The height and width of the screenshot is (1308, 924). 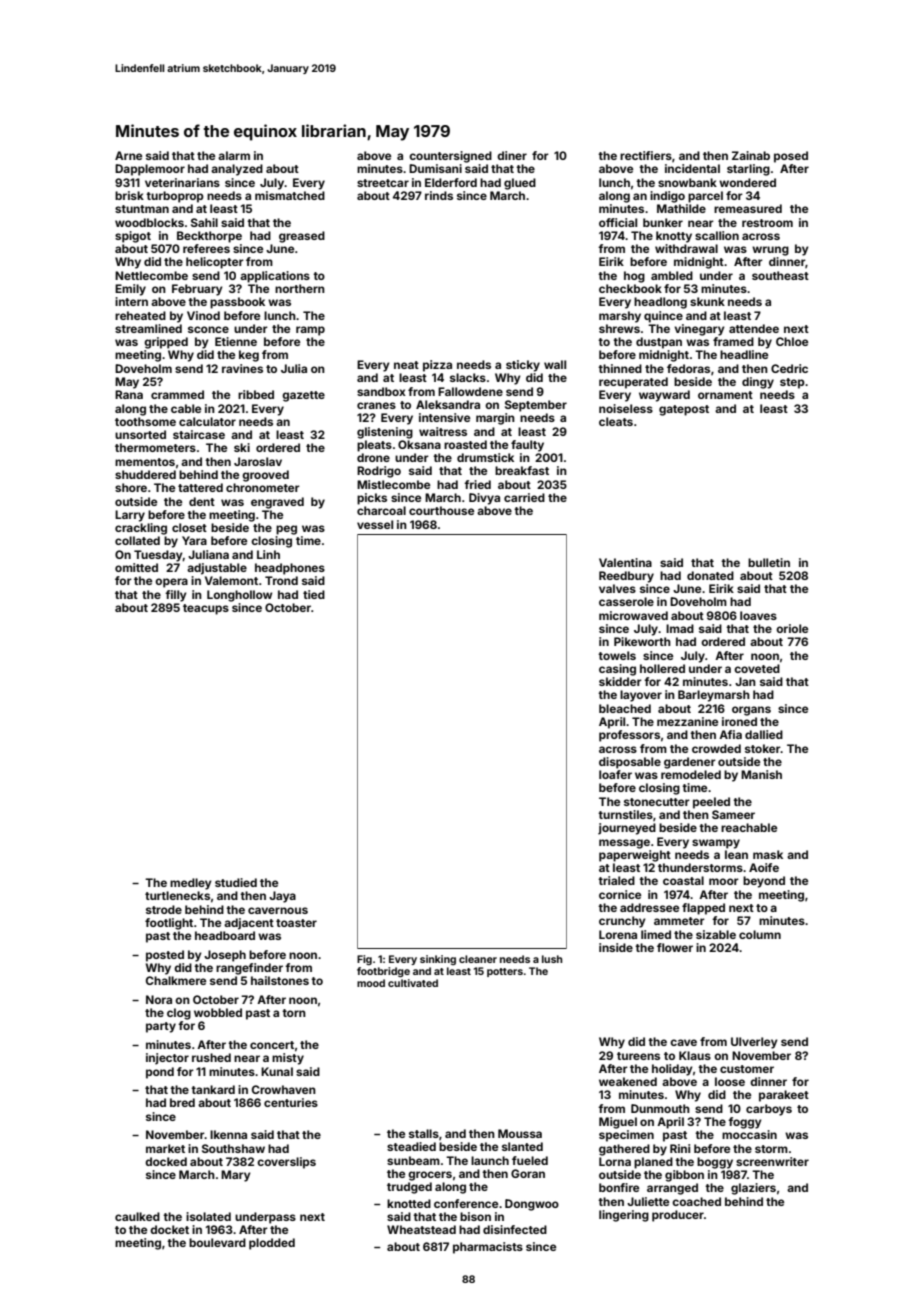 What do you see at coordinates (751, 155) in the screenshot?
I see `Zainab` at bounding box center [751, 155].
